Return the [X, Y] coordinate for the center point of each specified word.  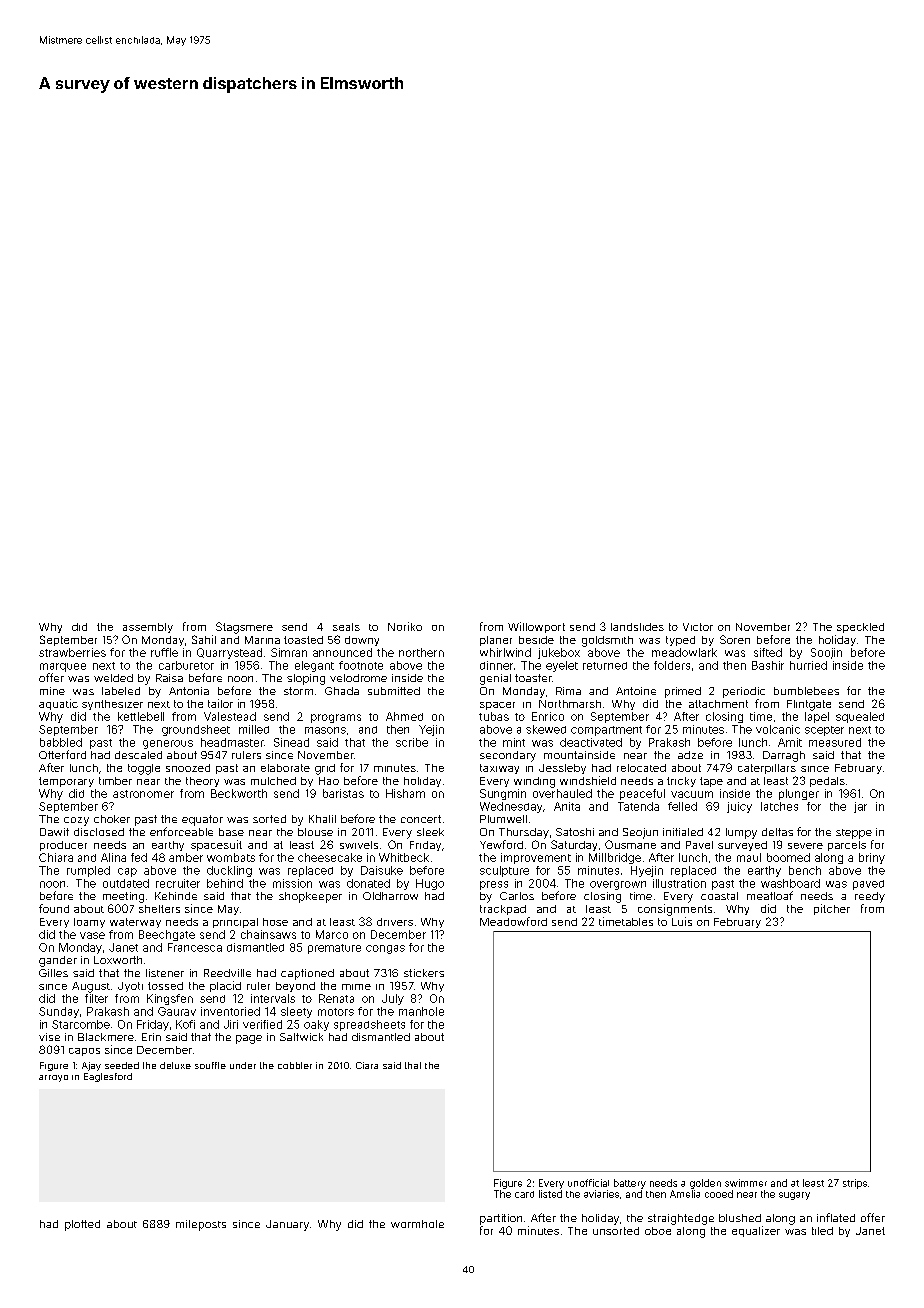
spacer [497, 706]
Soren [735, 639]
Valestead [230, 716]
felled [682, 806]
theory [202, 782]
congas [385, 949]
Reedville [227, 973]
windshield [588, 780]
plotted [82, 1225]
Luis [682, 921]
